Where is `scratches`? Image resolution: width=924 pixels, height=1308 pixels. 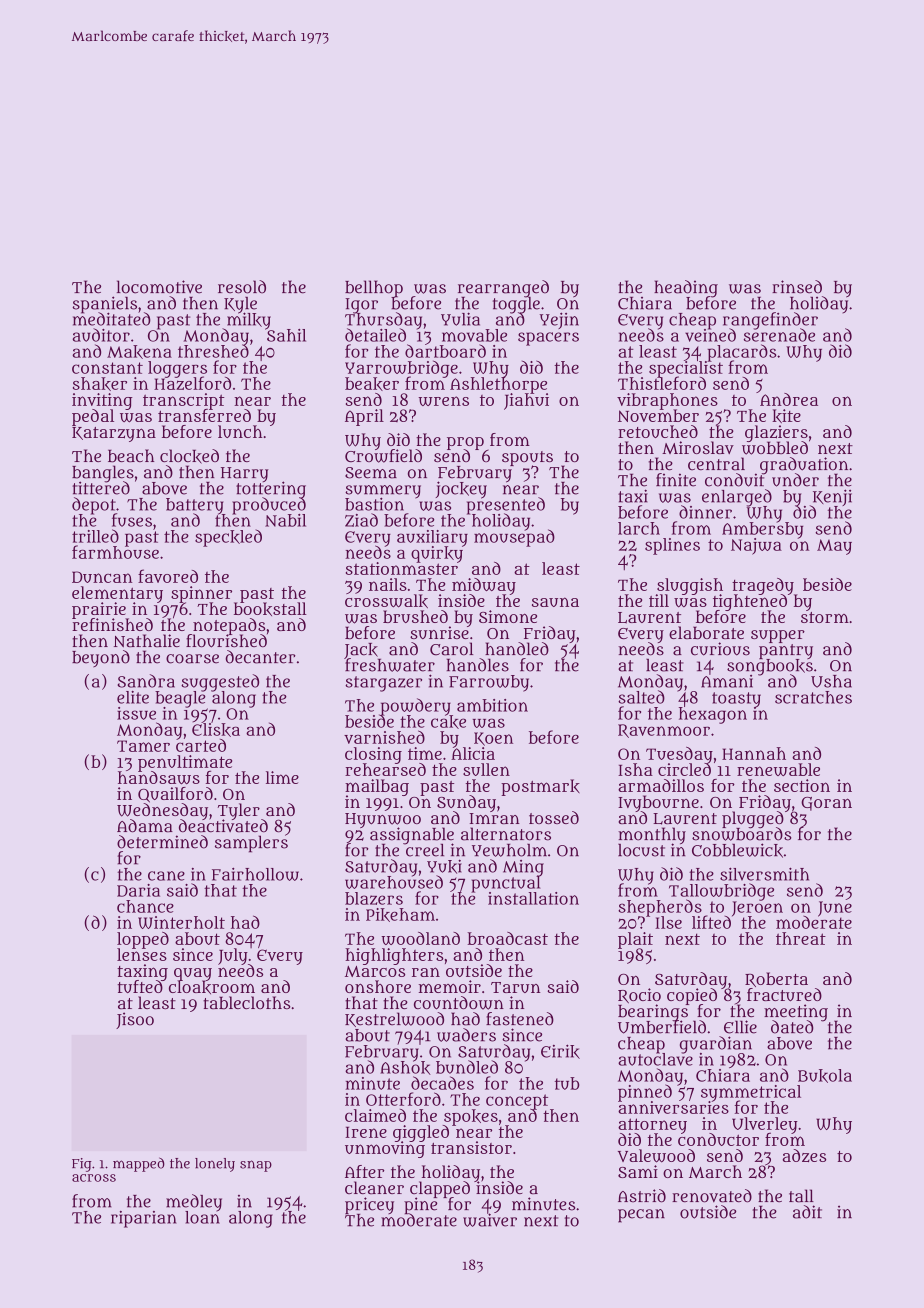 scratches is located at coordinates (813, 697).
